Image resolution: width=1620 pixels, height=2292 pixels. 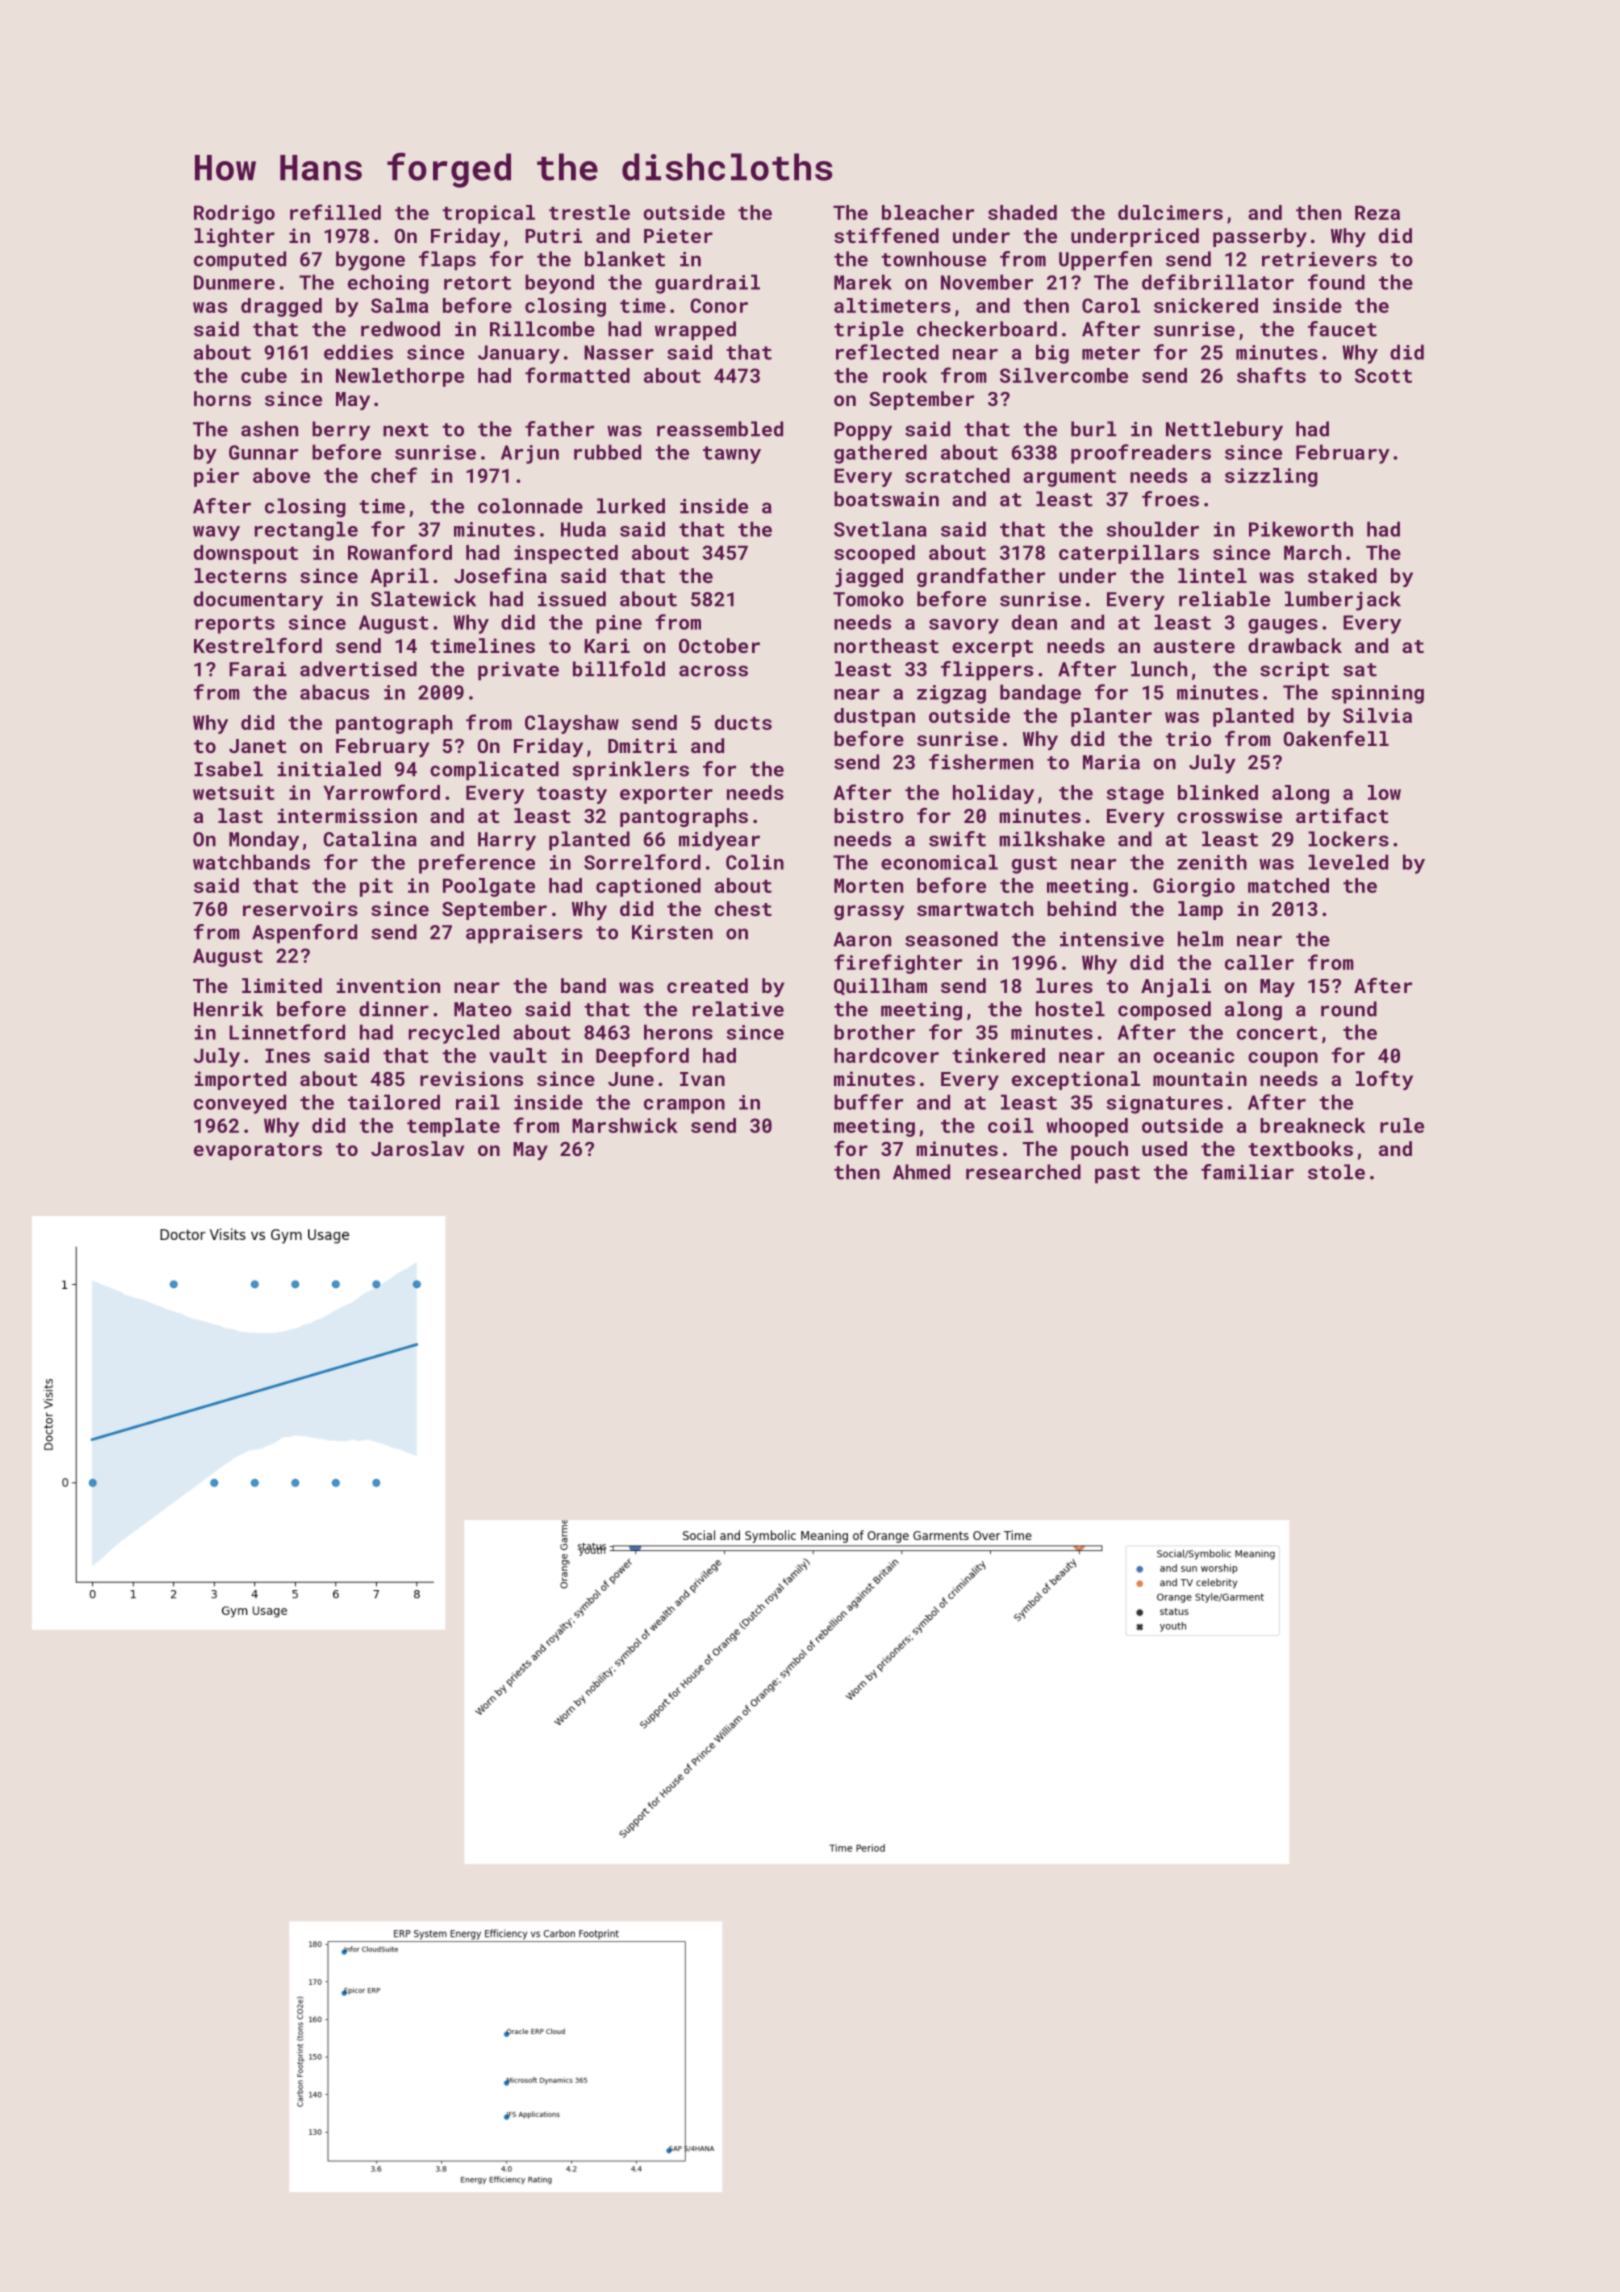 I want to click on dulcimers, so click(x=1170, y=212).
